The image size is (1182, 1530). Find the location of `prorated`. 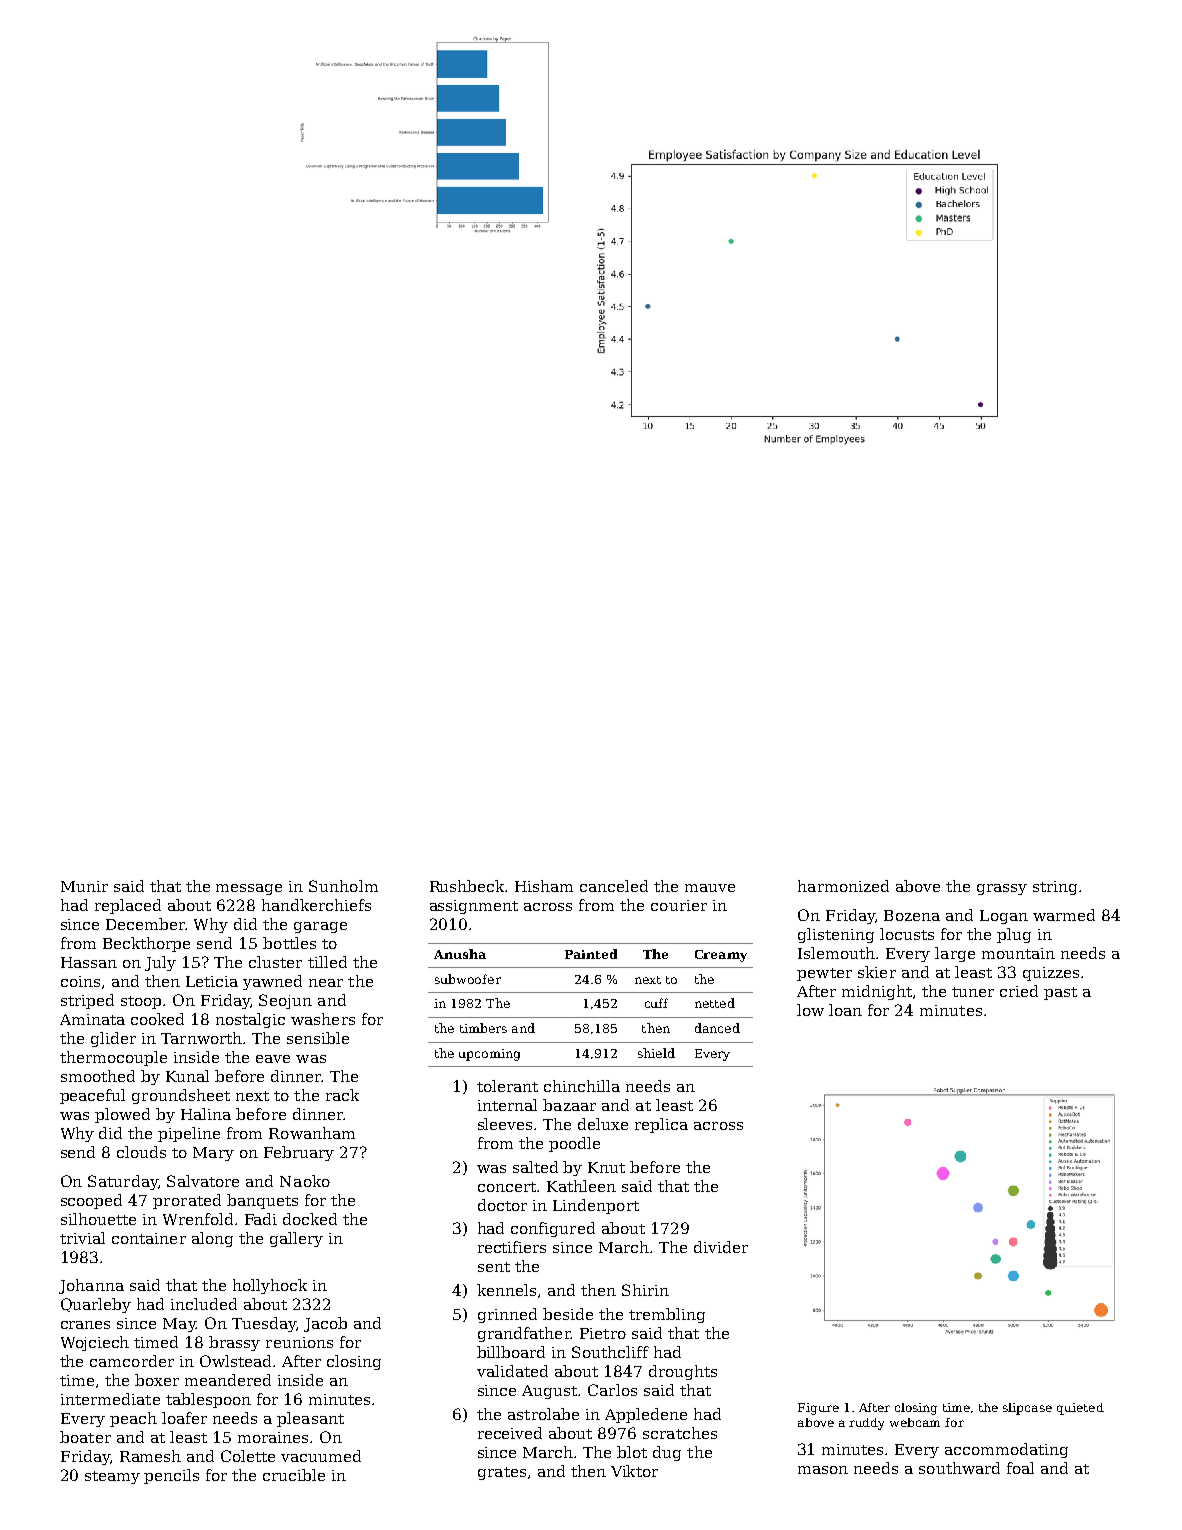

prorated is located at coordinates (187, 1201).
